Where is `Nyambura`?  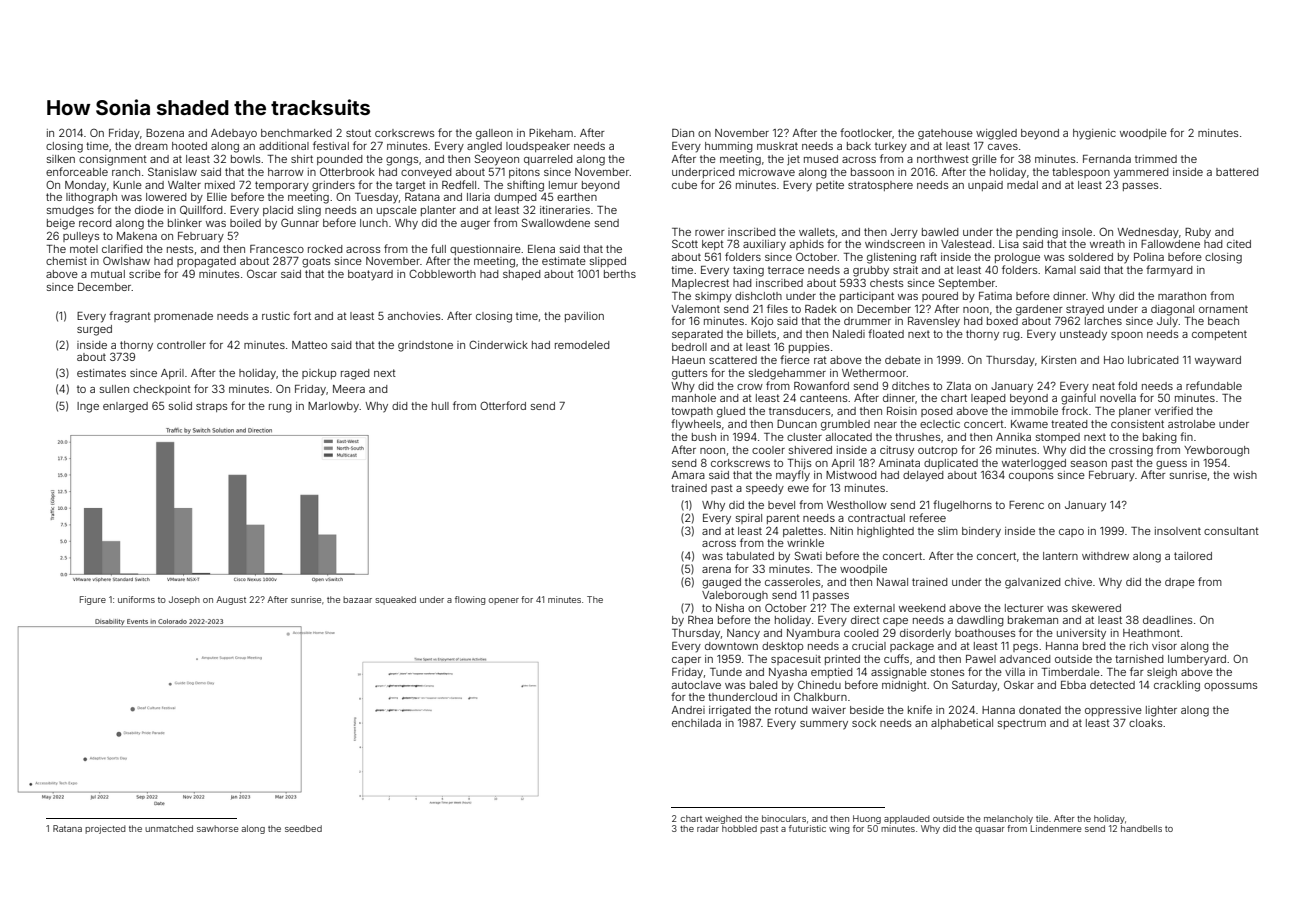 Nyambura is located at coordinates (813, 634).
